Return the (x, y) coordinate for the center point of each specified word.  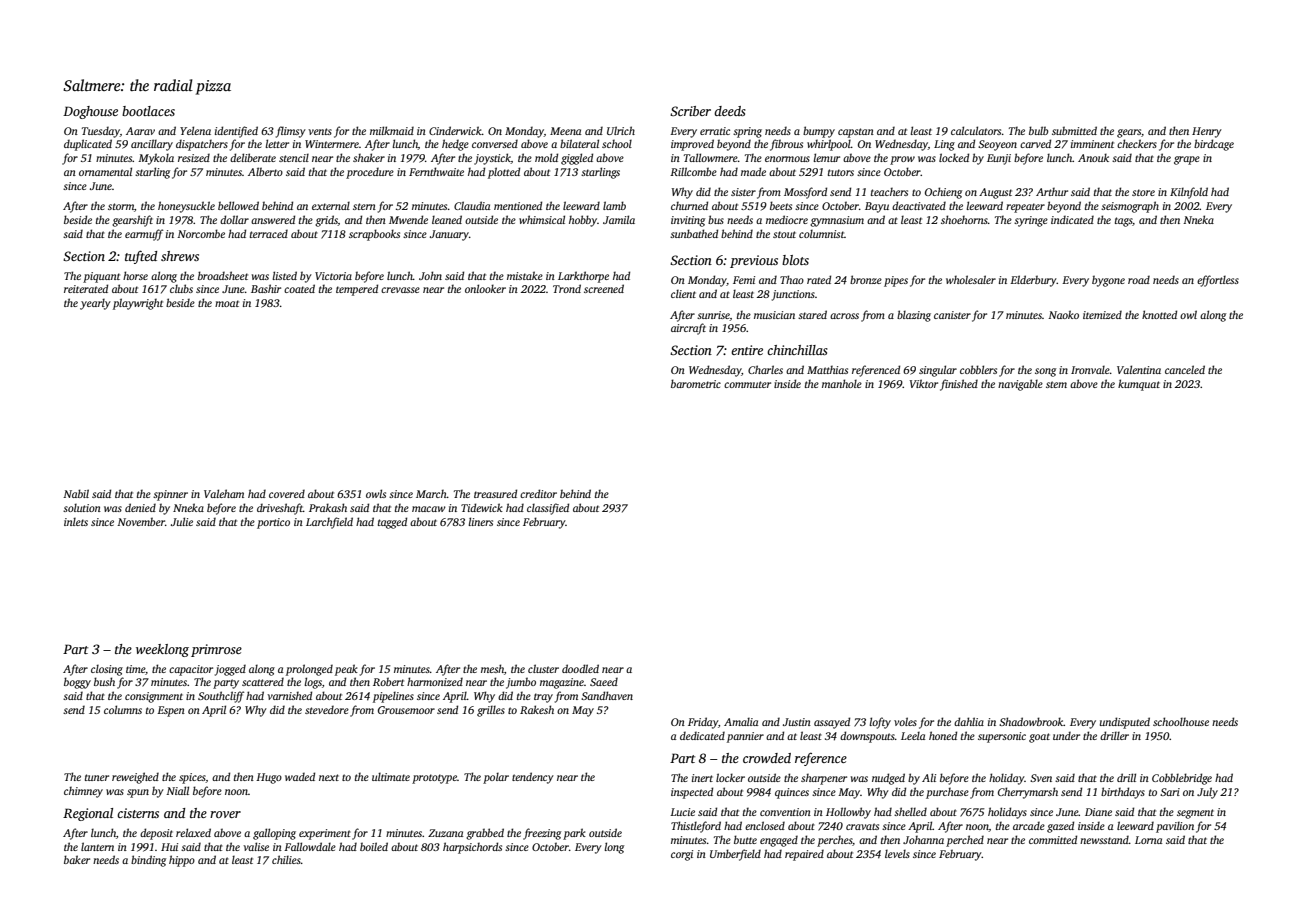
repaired (804, 855)
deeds (730, 111)
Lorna (1148, 840)
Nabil (76, 493)
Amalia (741, 721)
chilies (286, 859)
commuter (747, 384)
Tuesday (101, 132)
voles (905, 721)
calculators (976, 130)
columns (123, 709)
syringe (1031, 221)
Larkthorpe (583, 277)
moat (227, 303)
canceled (1185, 369)
